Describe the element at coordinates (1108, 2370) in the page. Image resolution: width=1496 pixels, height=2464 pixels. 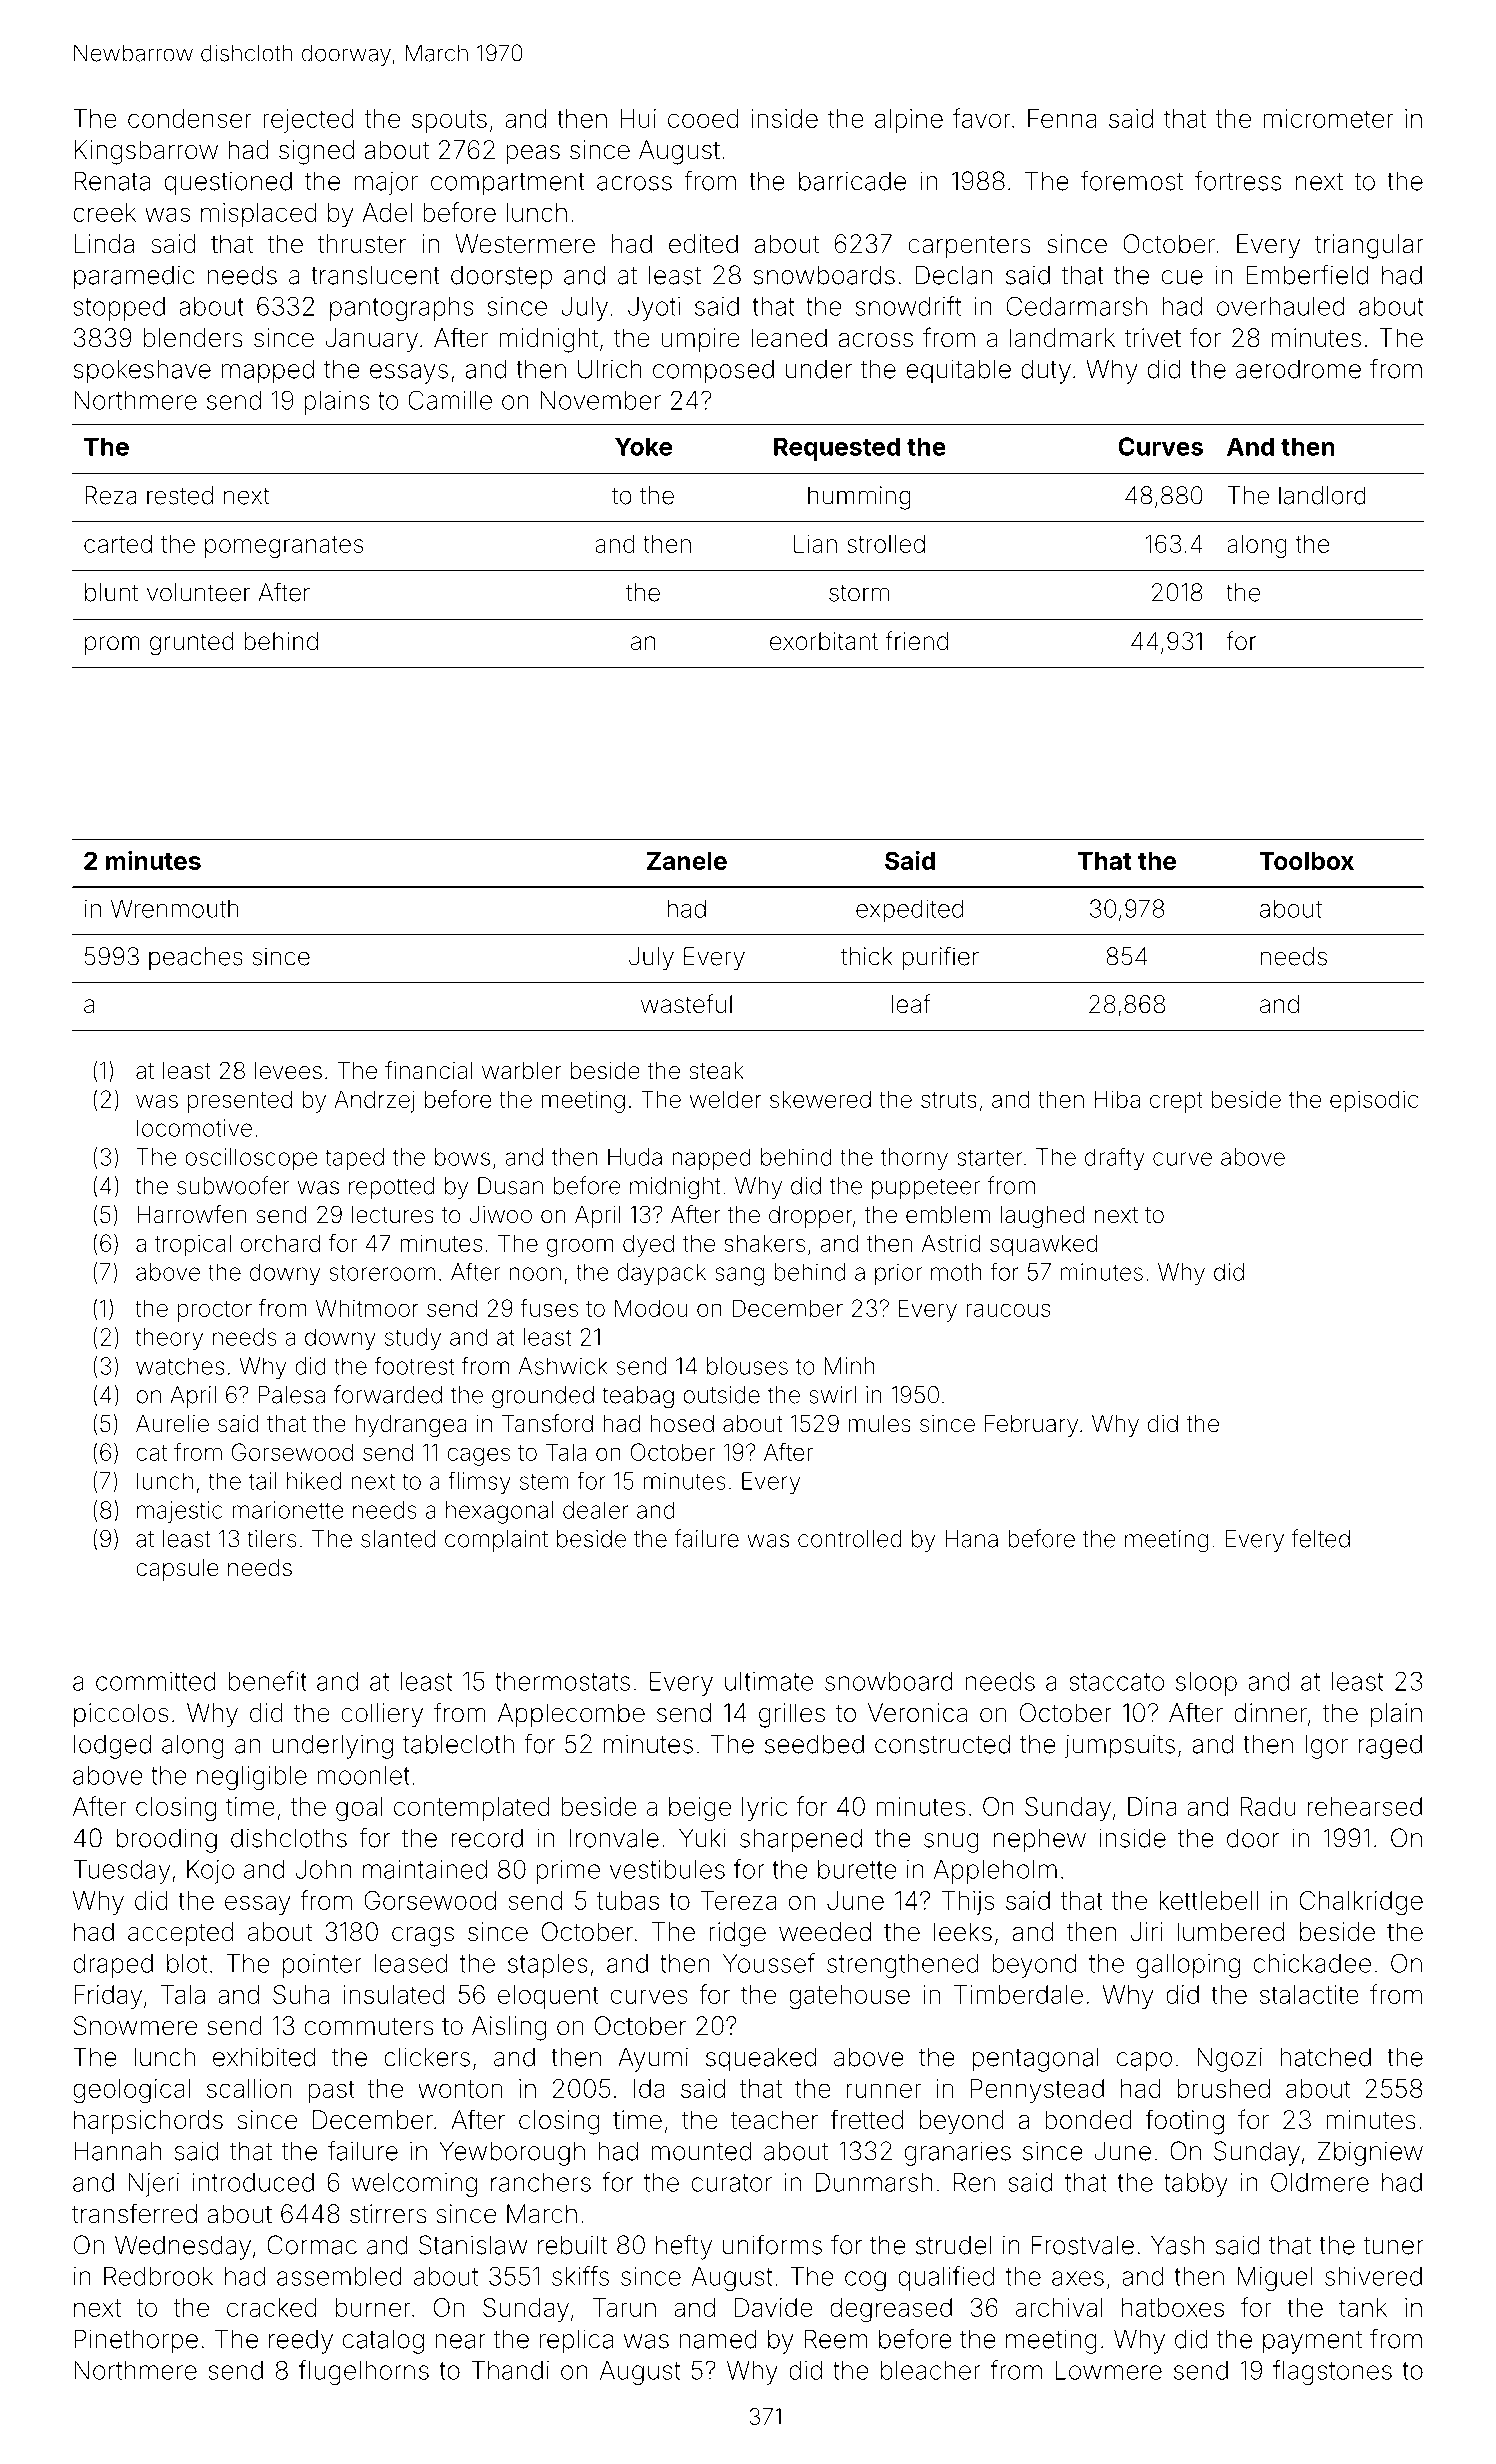
I see `Lowmere` at that location.
